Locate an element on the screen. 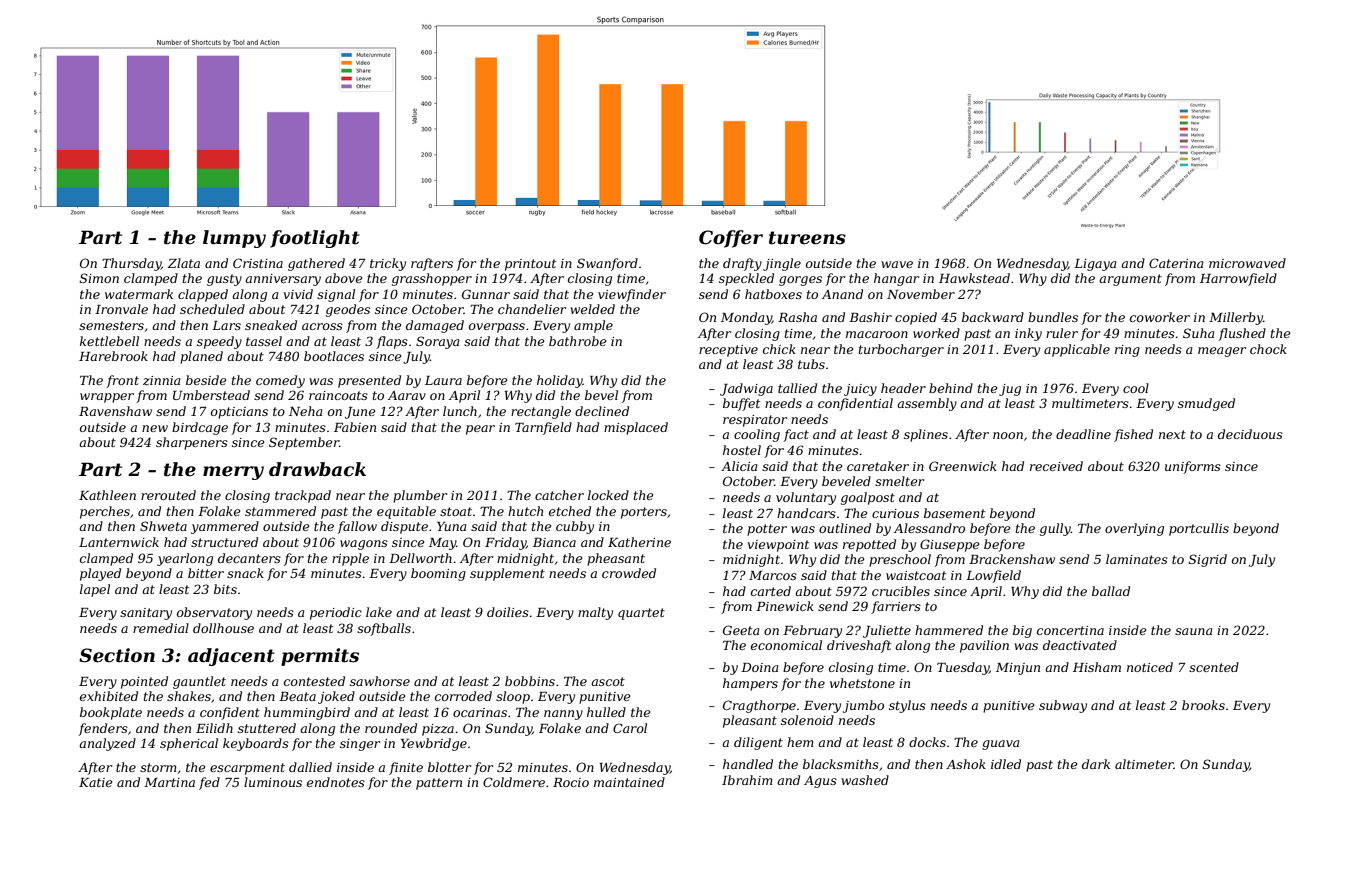 This screenshot has height=887, width=1372. Kathleen is located at coordinates (107, 495).
